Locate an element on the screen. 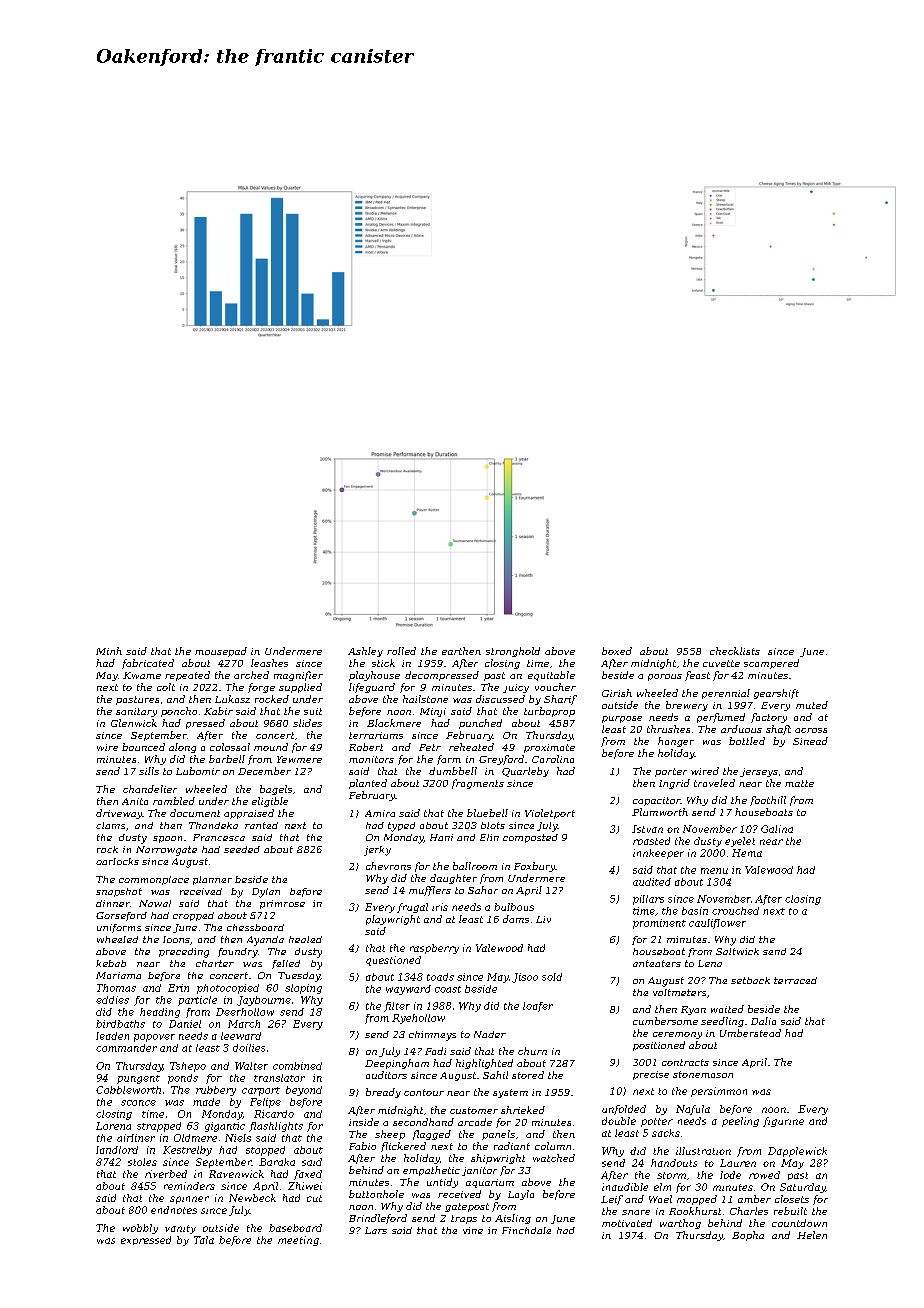 The image size is (924, 1308). Galina is located at coordinates (777, 829).
